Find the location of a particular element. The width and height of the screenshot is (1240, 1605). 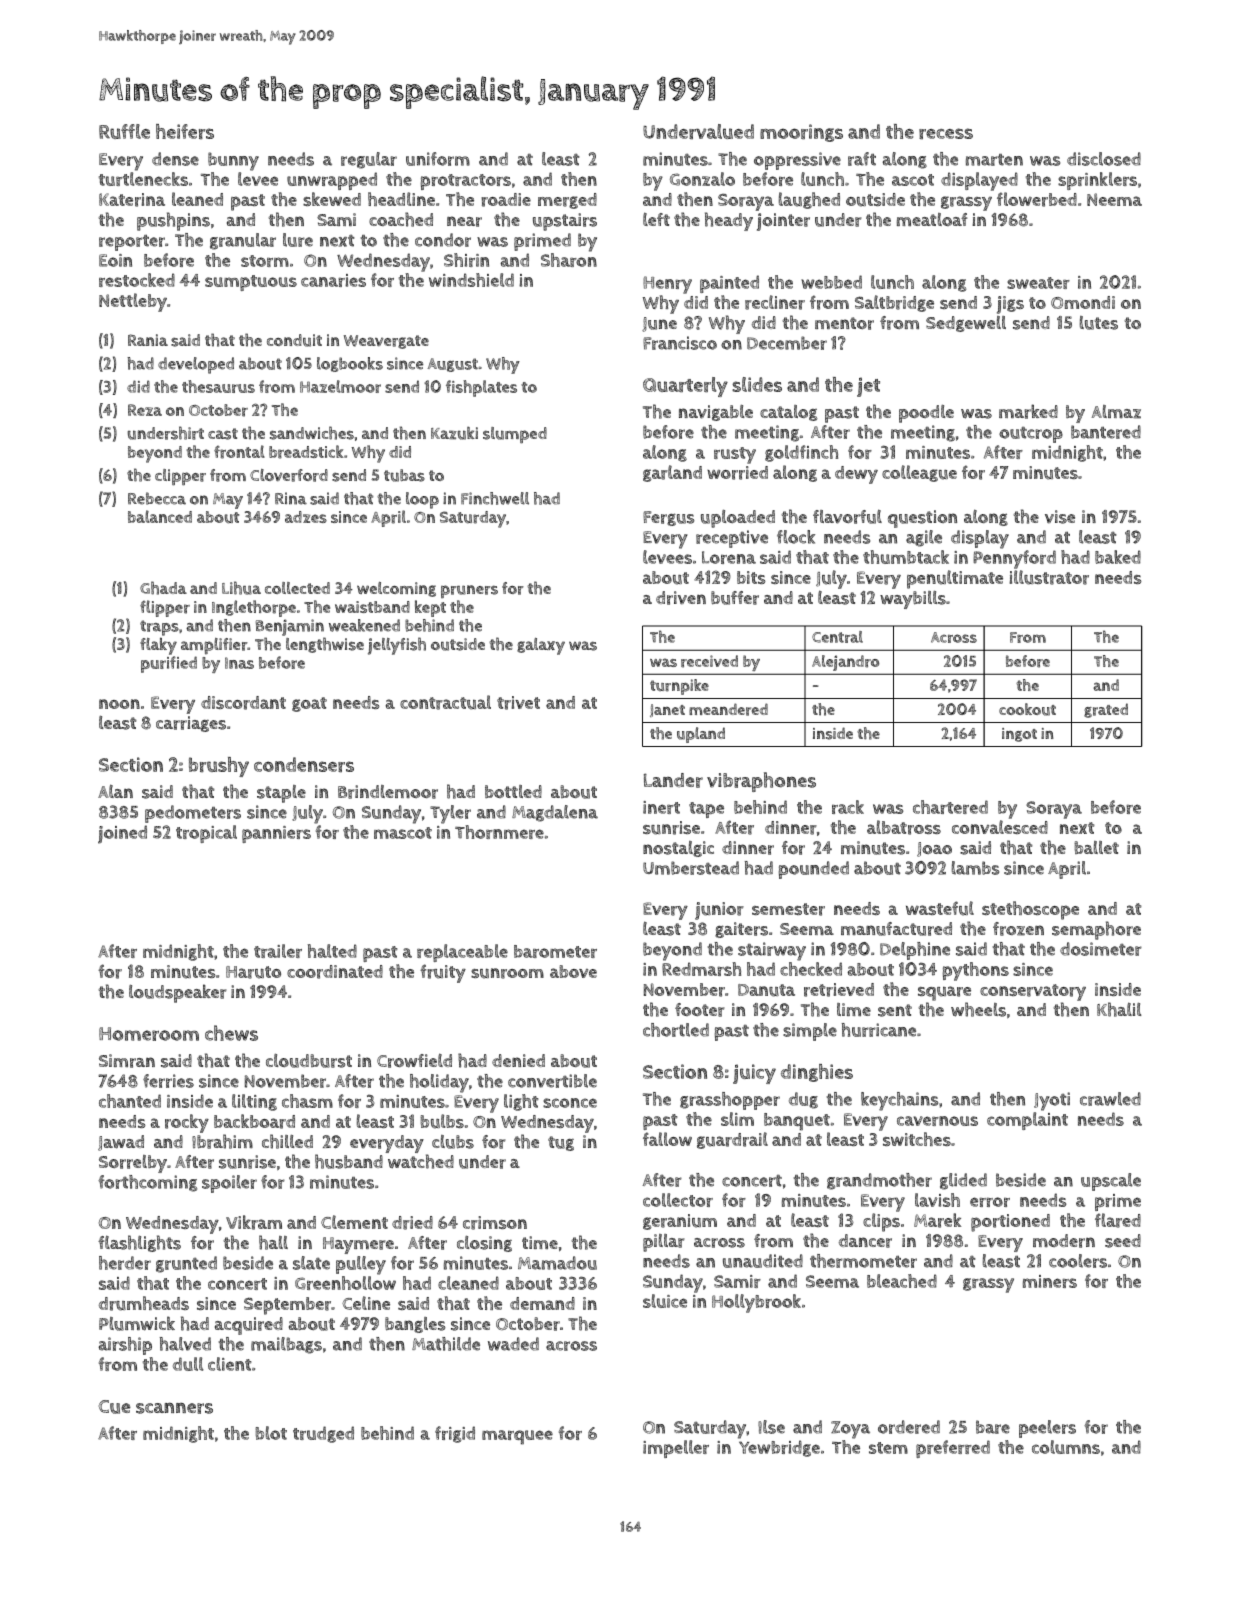

Joao is located at coordinates (934, 849).
